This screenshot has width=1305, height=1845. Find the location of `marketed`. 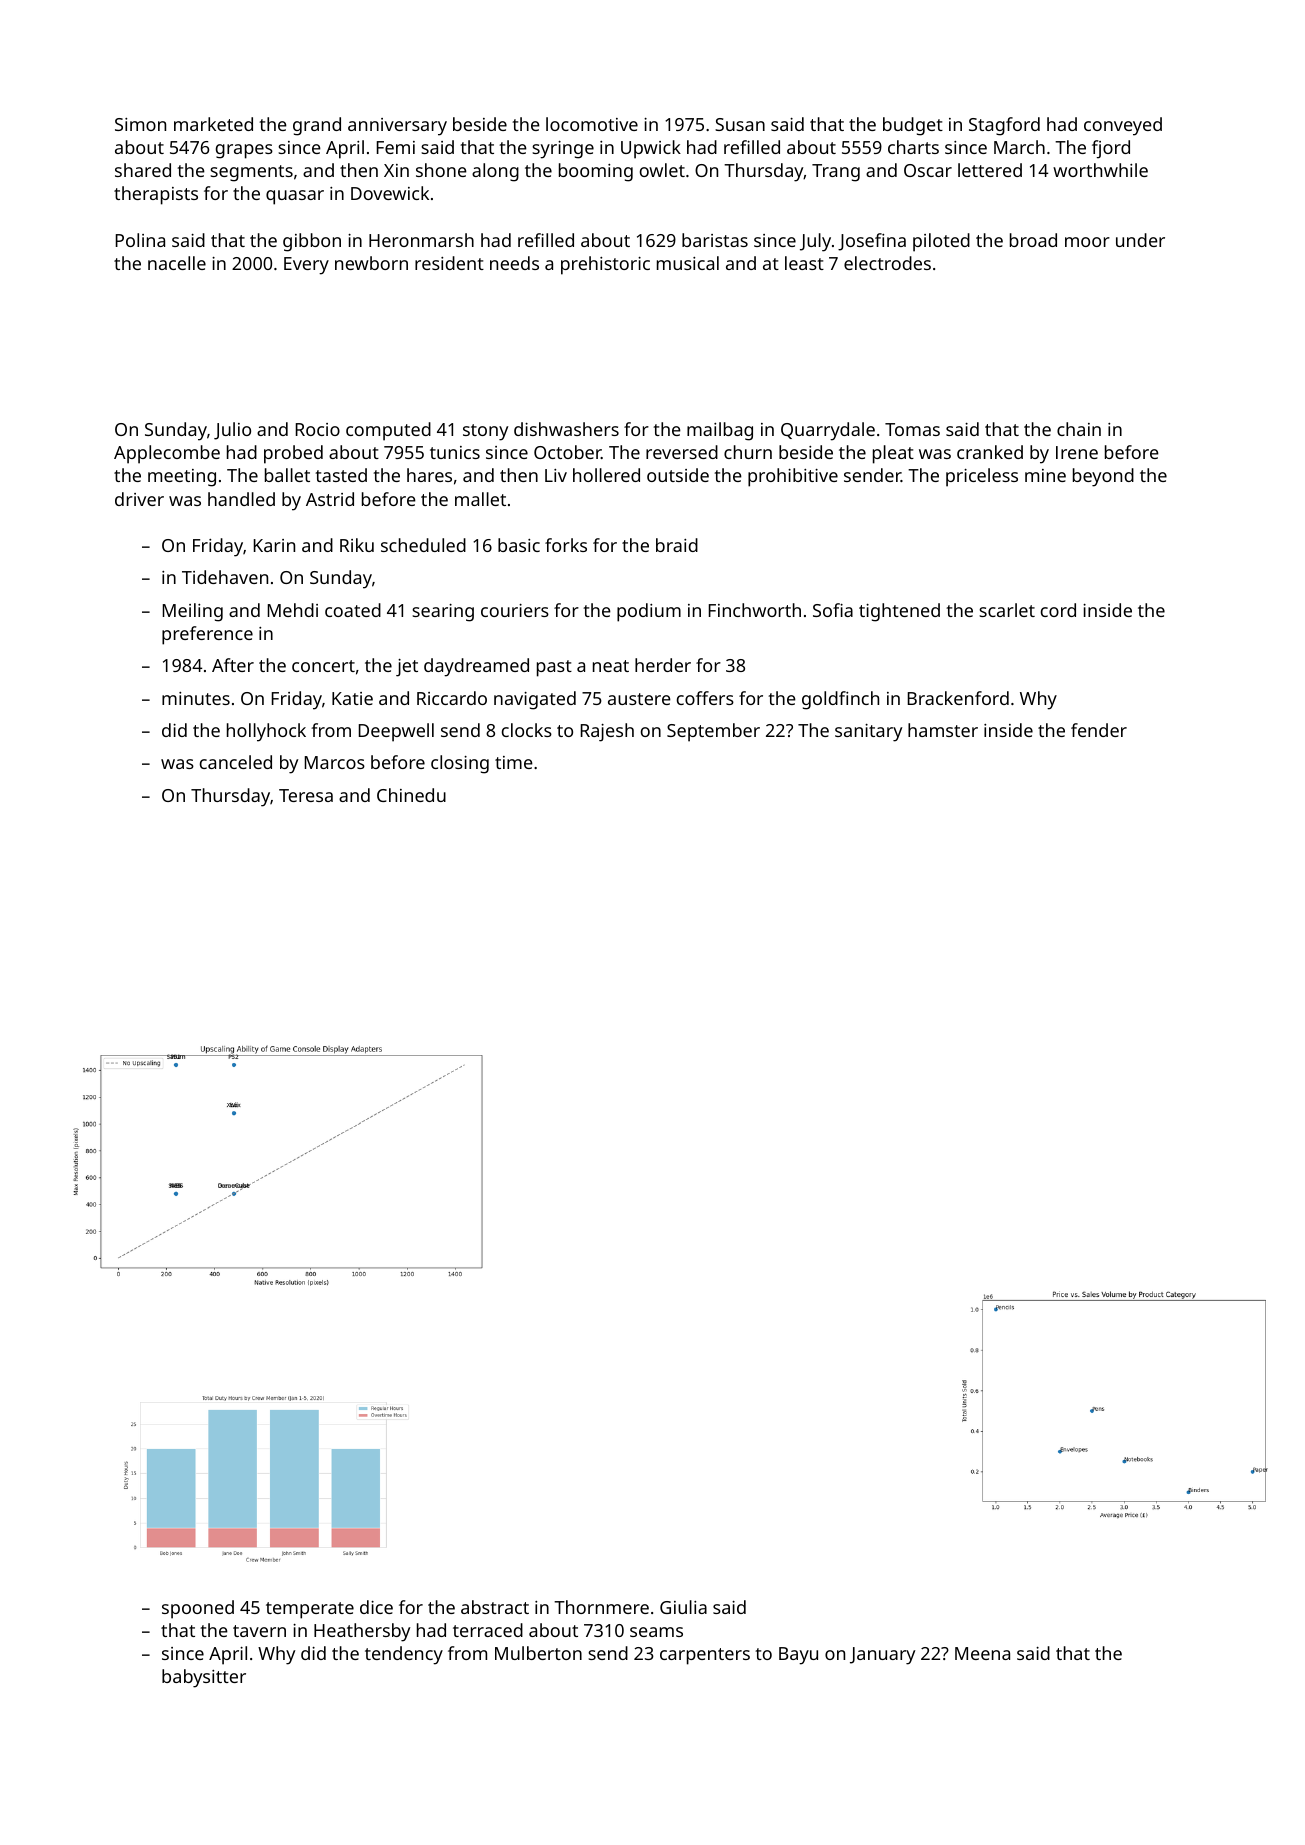

marketed is located at coordinates (213, 124).
